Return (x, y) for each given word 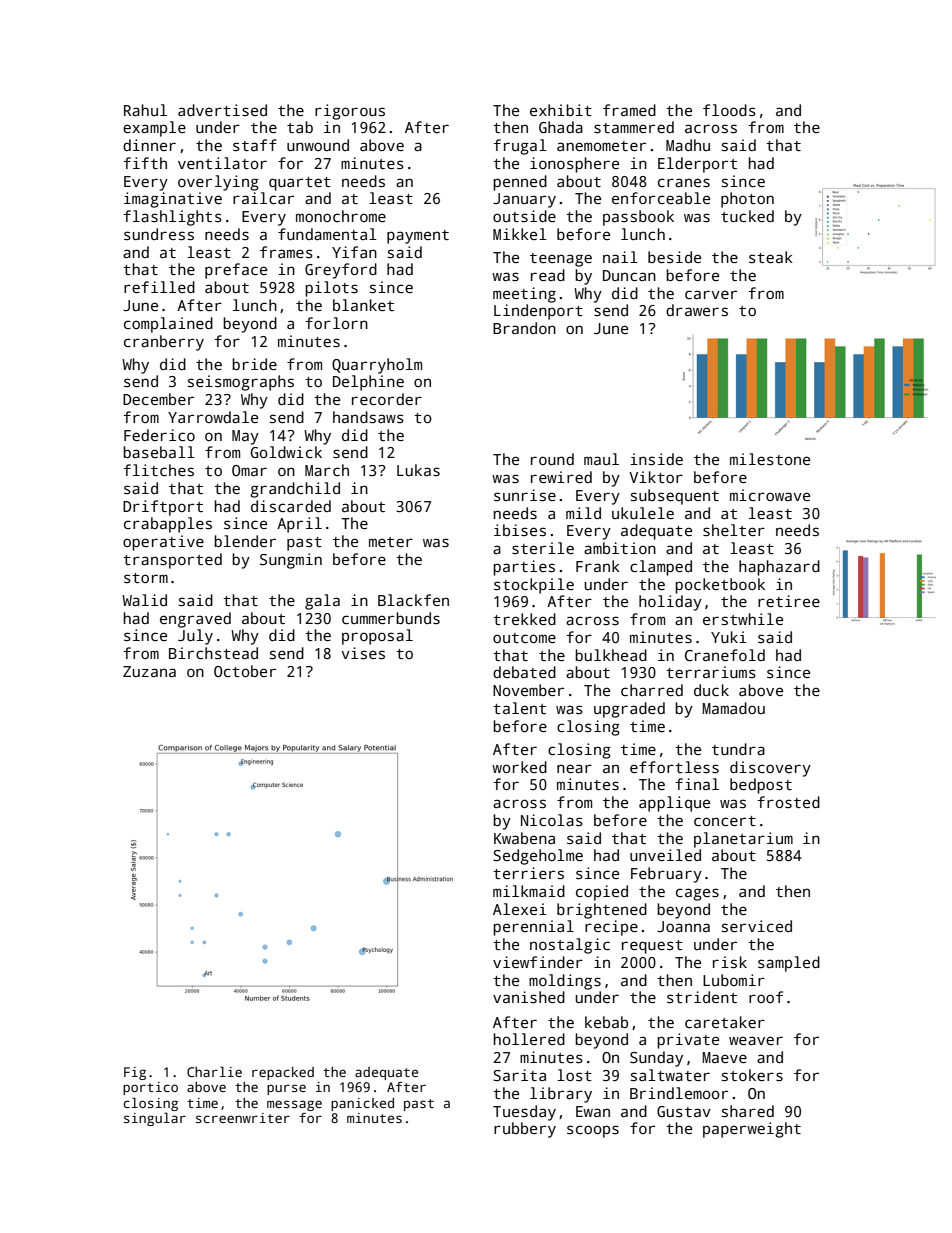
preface (236, 271)
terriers (528, 873)
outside (524, 216)
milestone (770, 459)
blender (245, 541)
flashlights (173, 218)
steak (771, 257)
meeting (524, 295)
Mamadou (733, 708)
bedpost (761, 786)
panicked (362, 1104)
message (294, 1105)
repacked (283, 1073)
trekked (524, 619)
